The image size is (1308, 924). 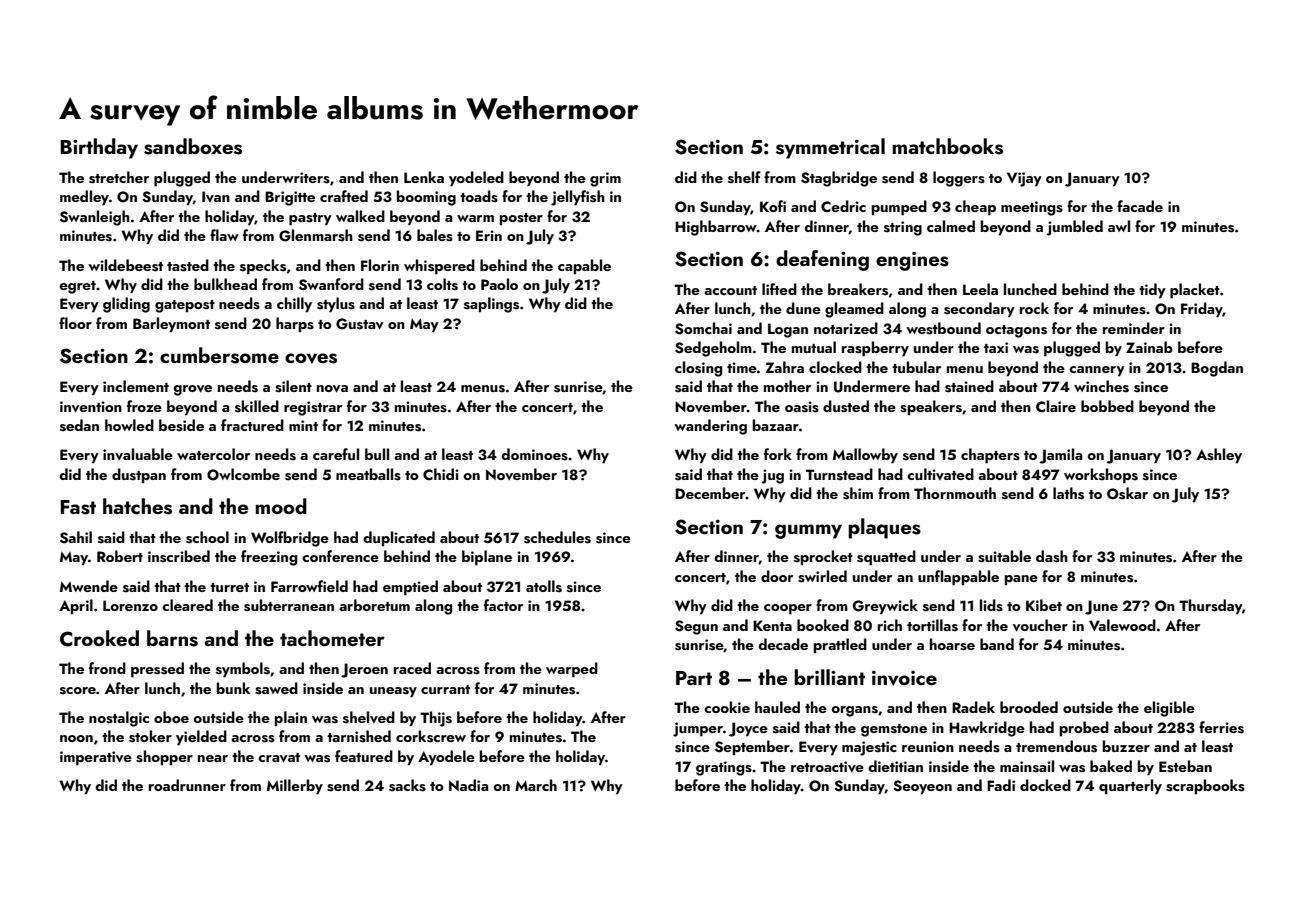 What do you see at coordinates (1205, 787) in the screenshot?
I see `scrapbooks` at bounding box center [1205, 787].
